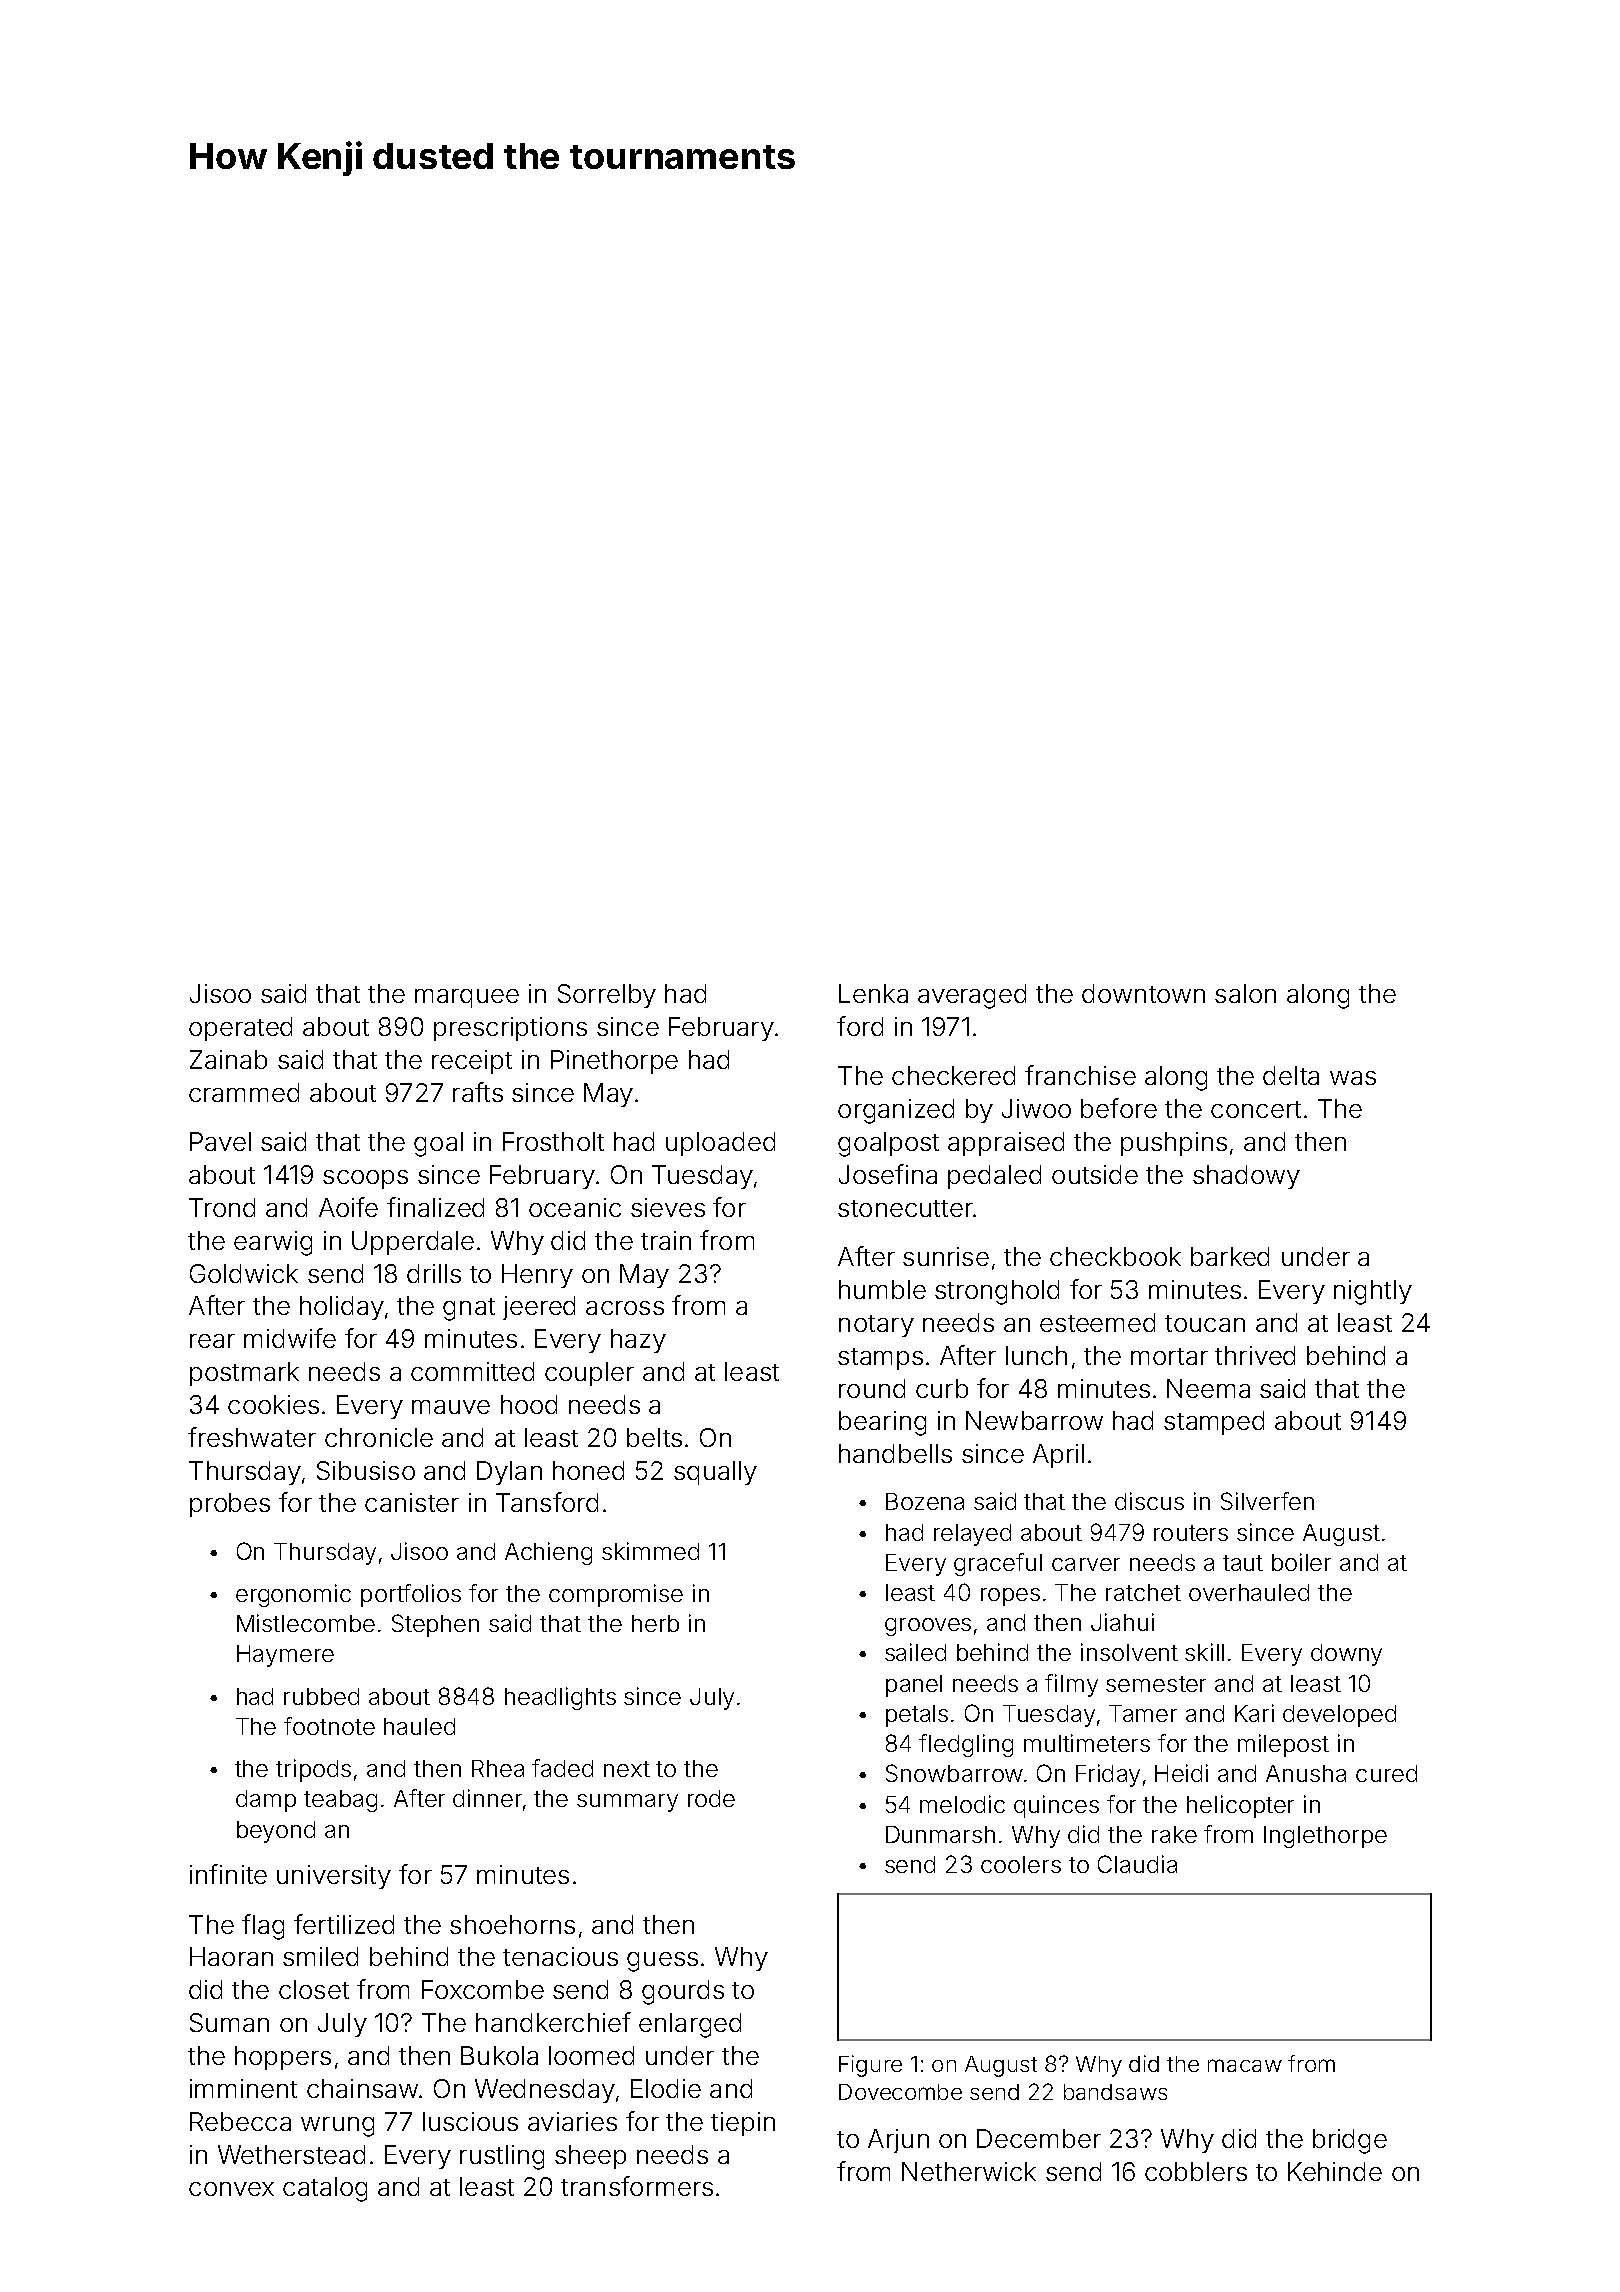 Image resolution: width=1620 pixels, height=2292 pixels. Describe the element at coordinates (1095, 1174) in the page. I see `outside` at that location.
